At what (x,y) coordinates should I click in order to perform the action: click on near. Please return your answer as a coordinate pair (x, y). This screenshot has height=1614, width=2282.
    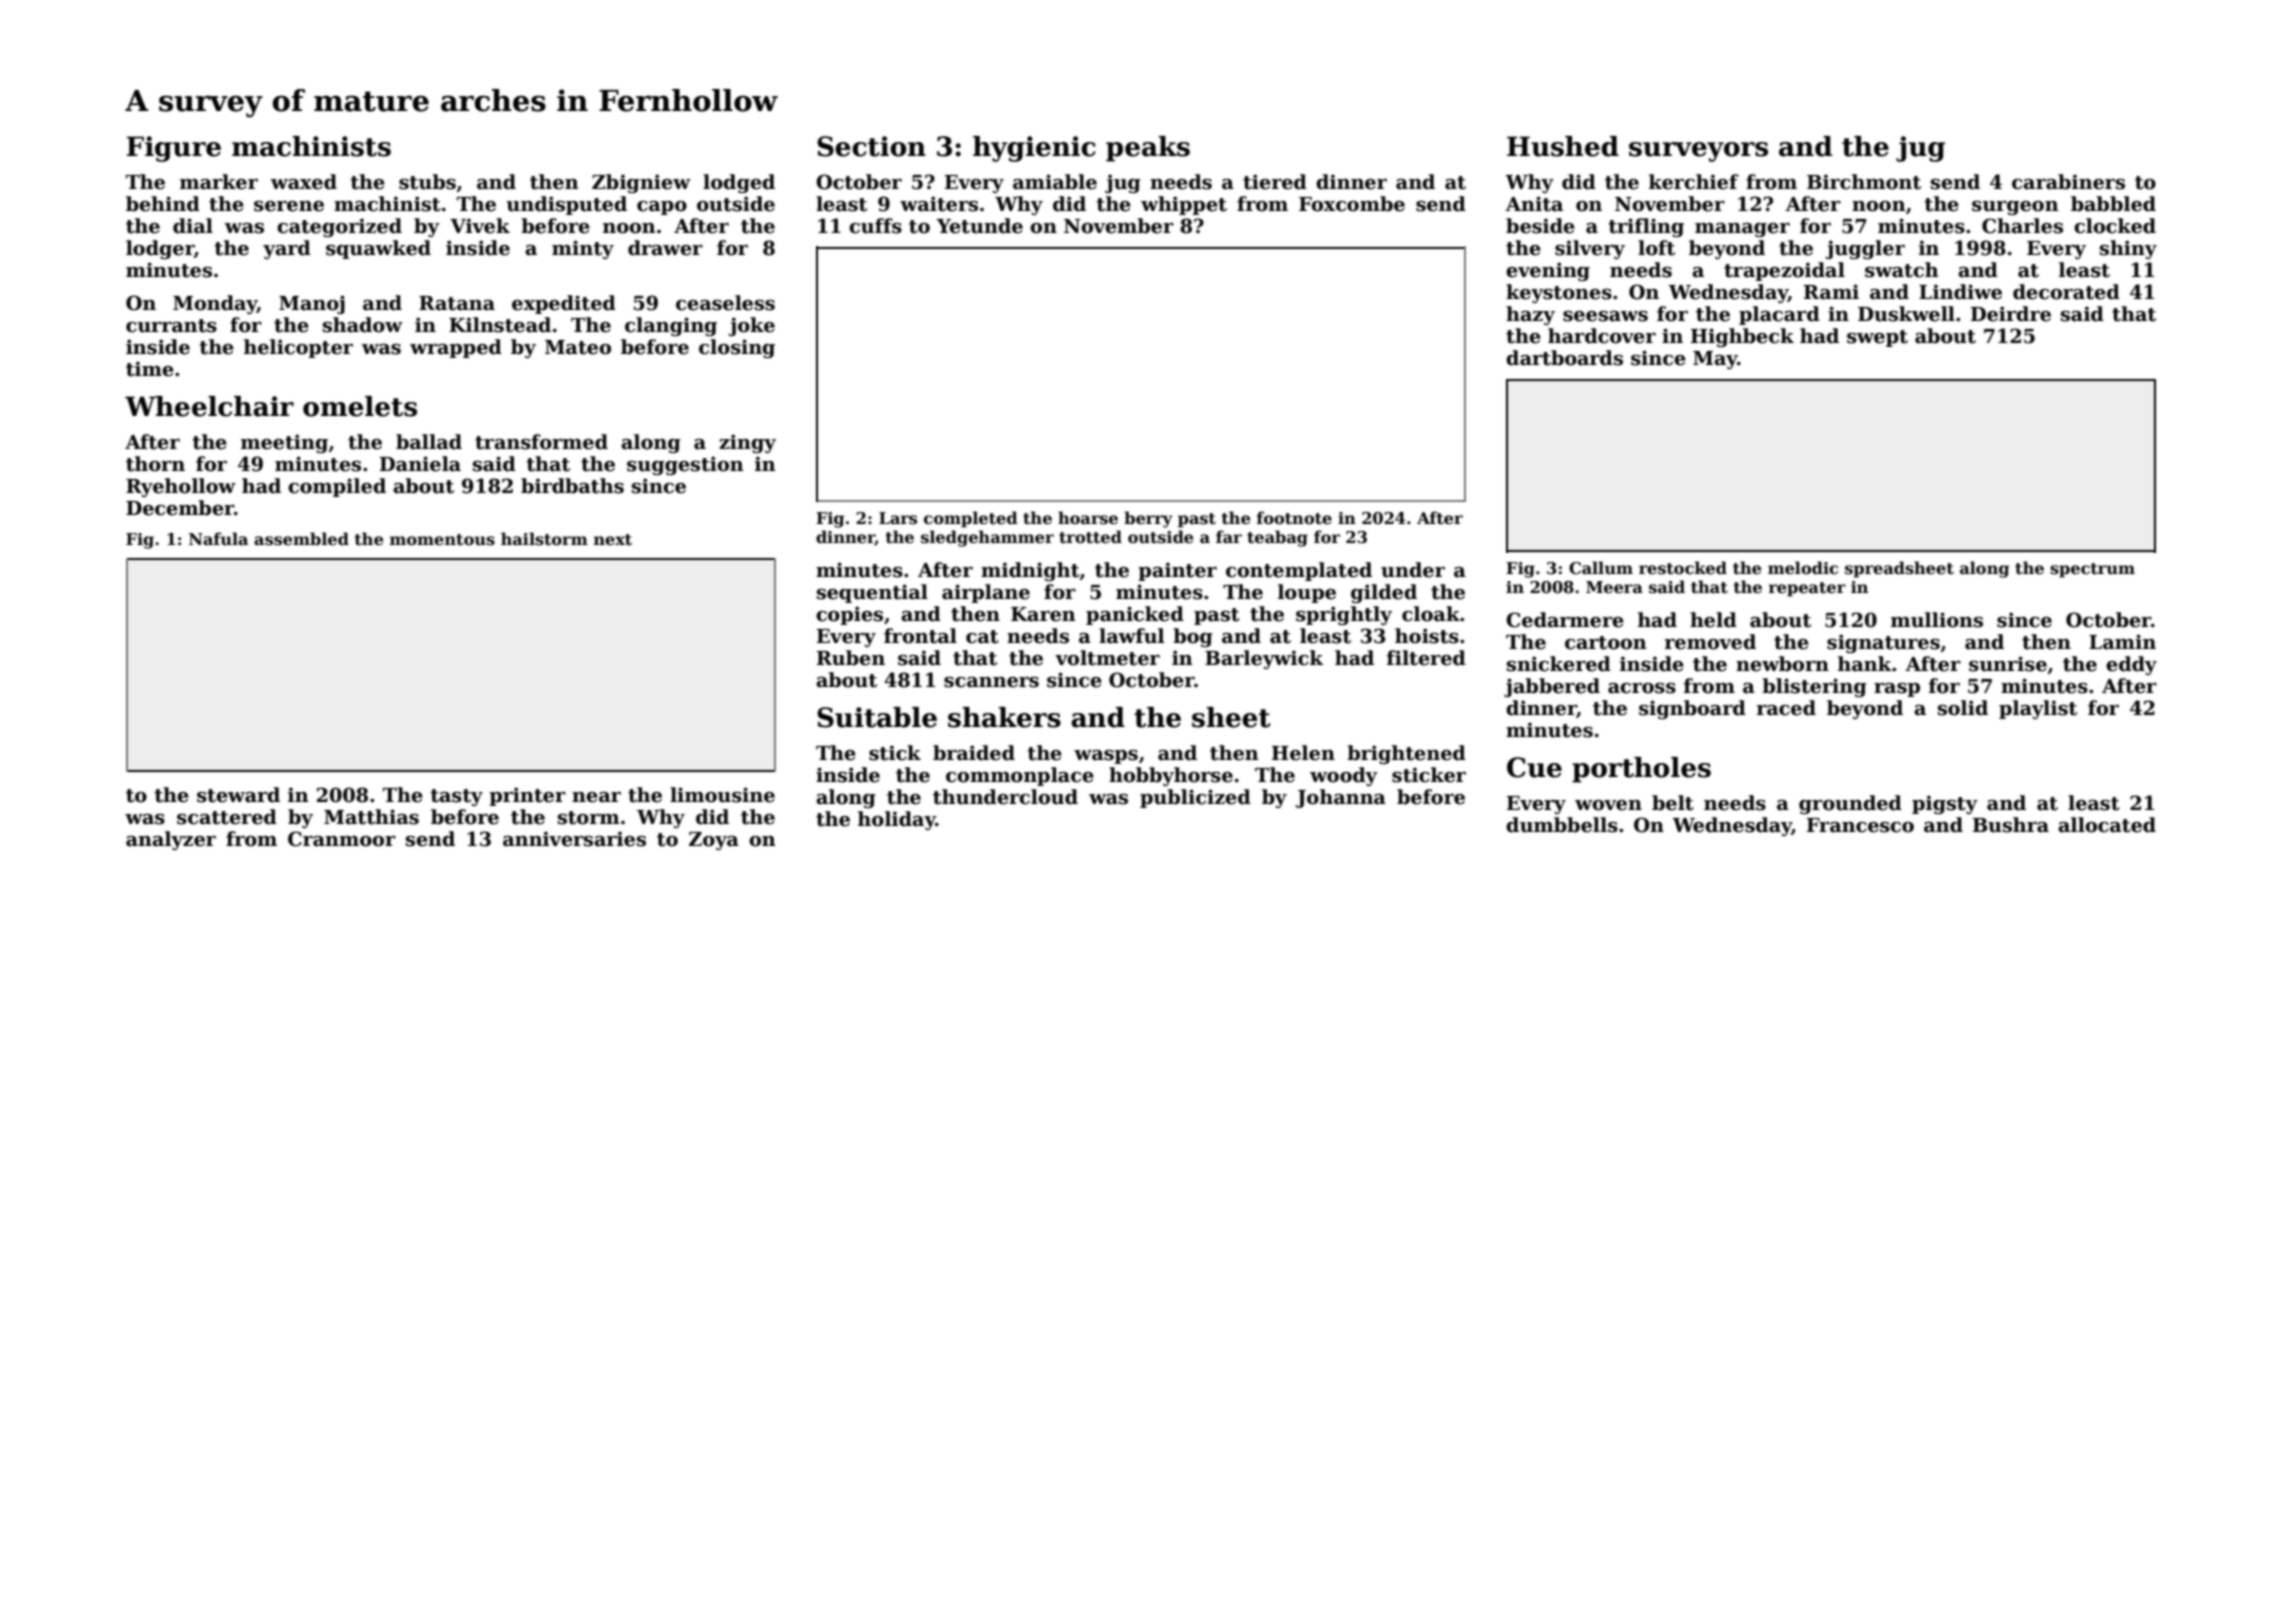
    Looking at the image, I should click on (596, 797).
